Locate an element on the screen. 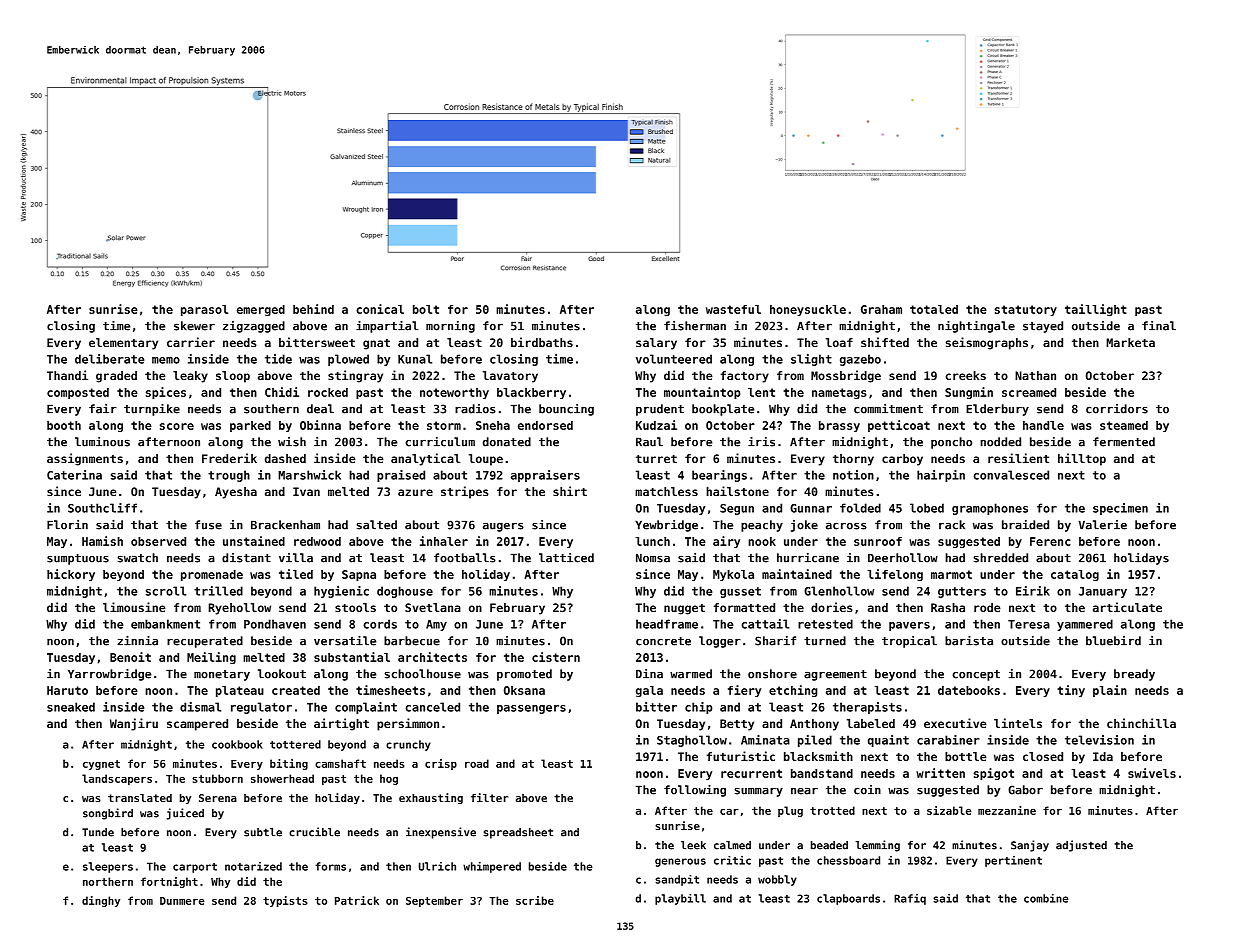 Image resolution: width=1233 pixels, height=952 pixels. score is located at coordinates (177, 426).
